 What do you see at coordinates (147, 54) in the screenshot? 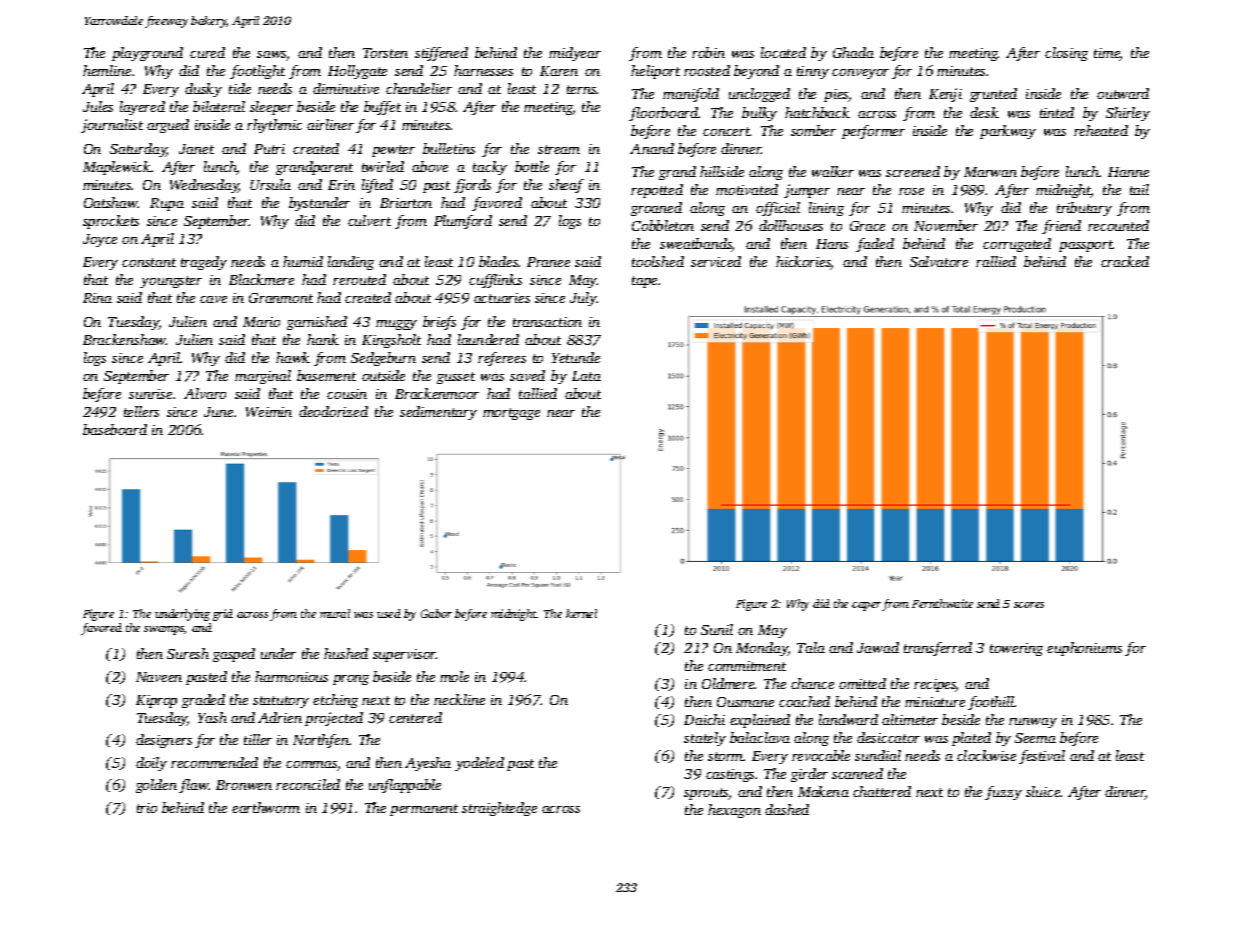
I see `playground` at bounding box center [147, 54].
